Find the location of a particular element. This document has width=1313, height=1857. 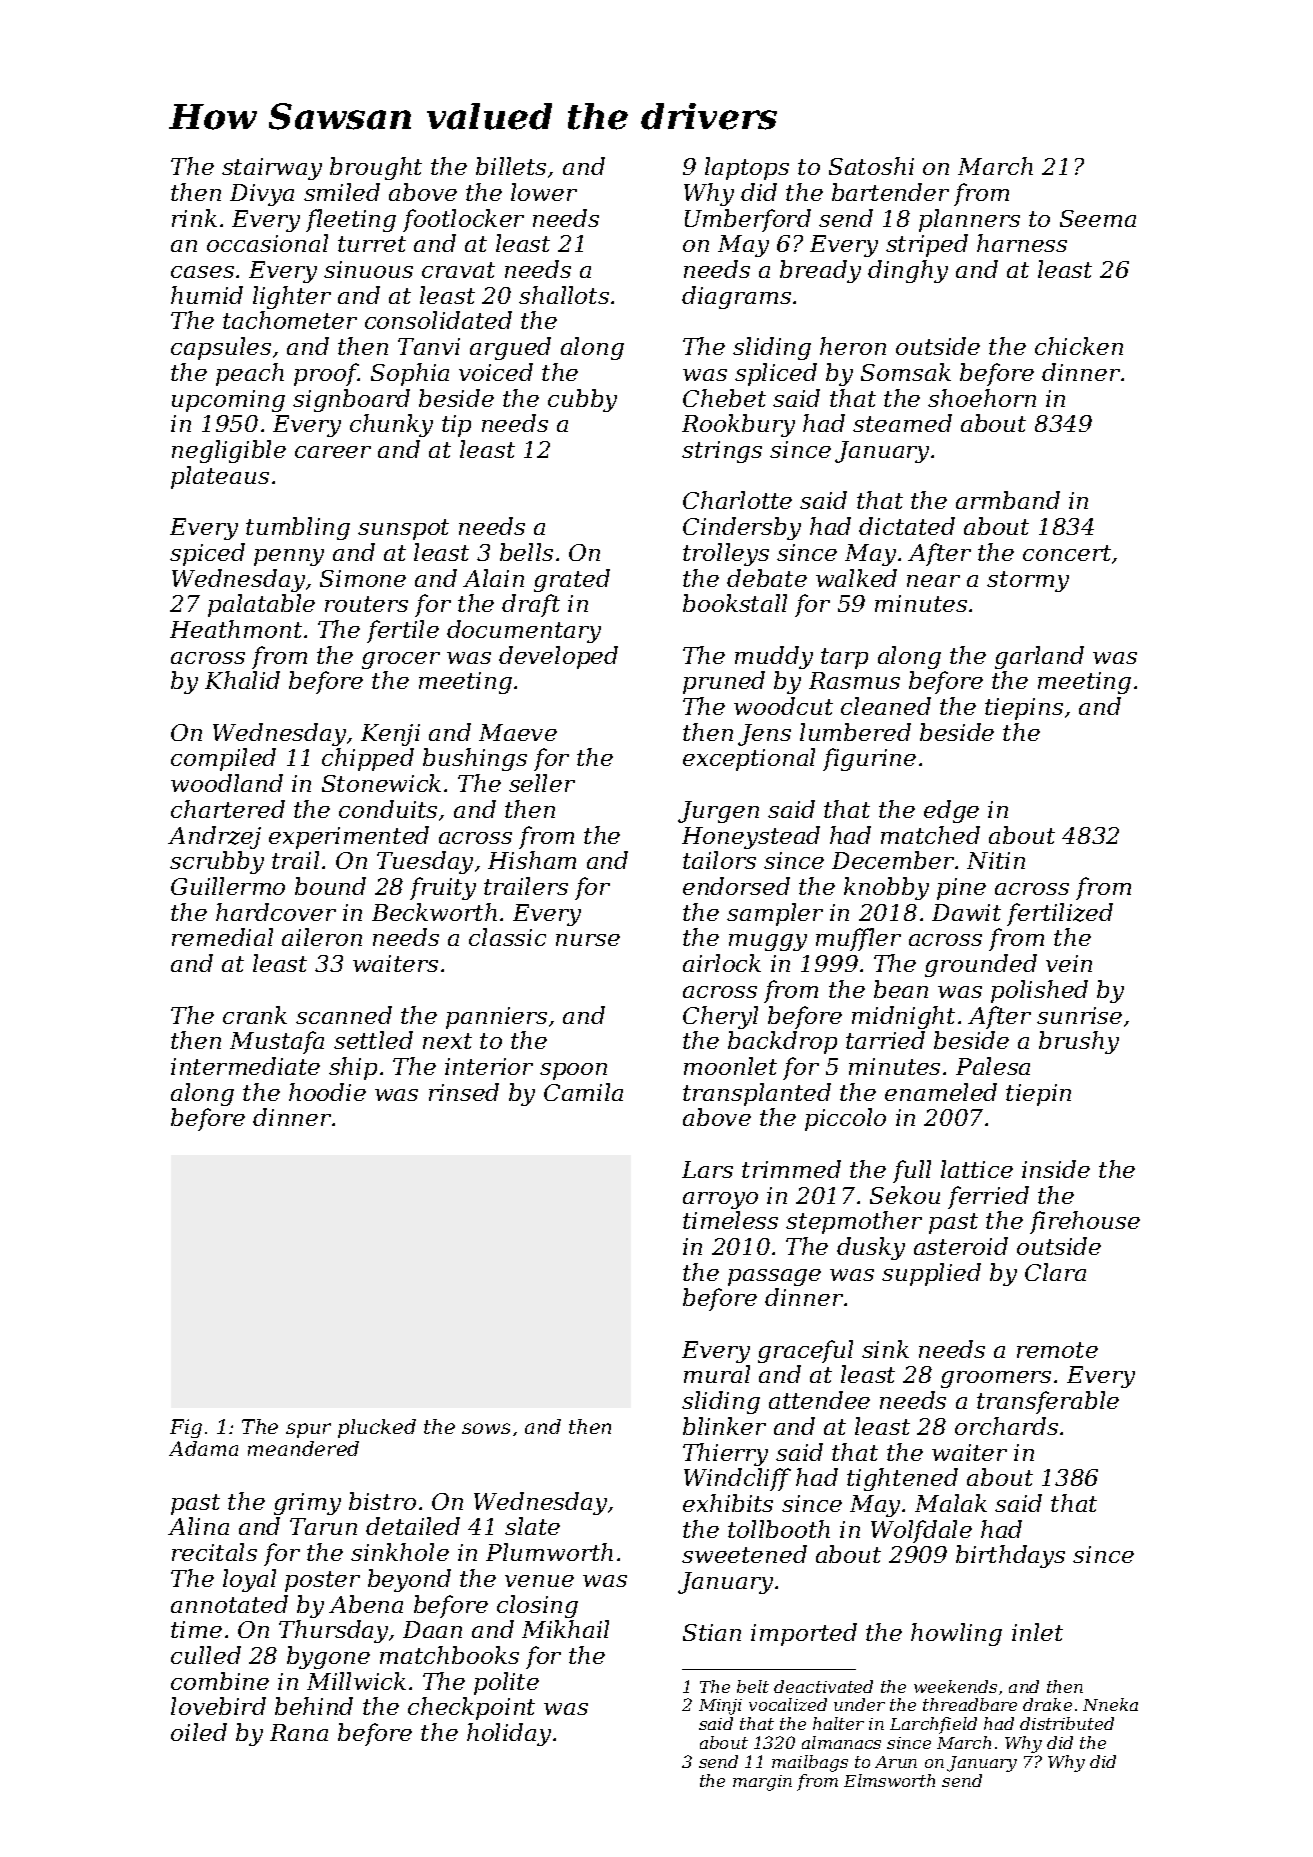

dictated is located at coordinates (907, 526).
